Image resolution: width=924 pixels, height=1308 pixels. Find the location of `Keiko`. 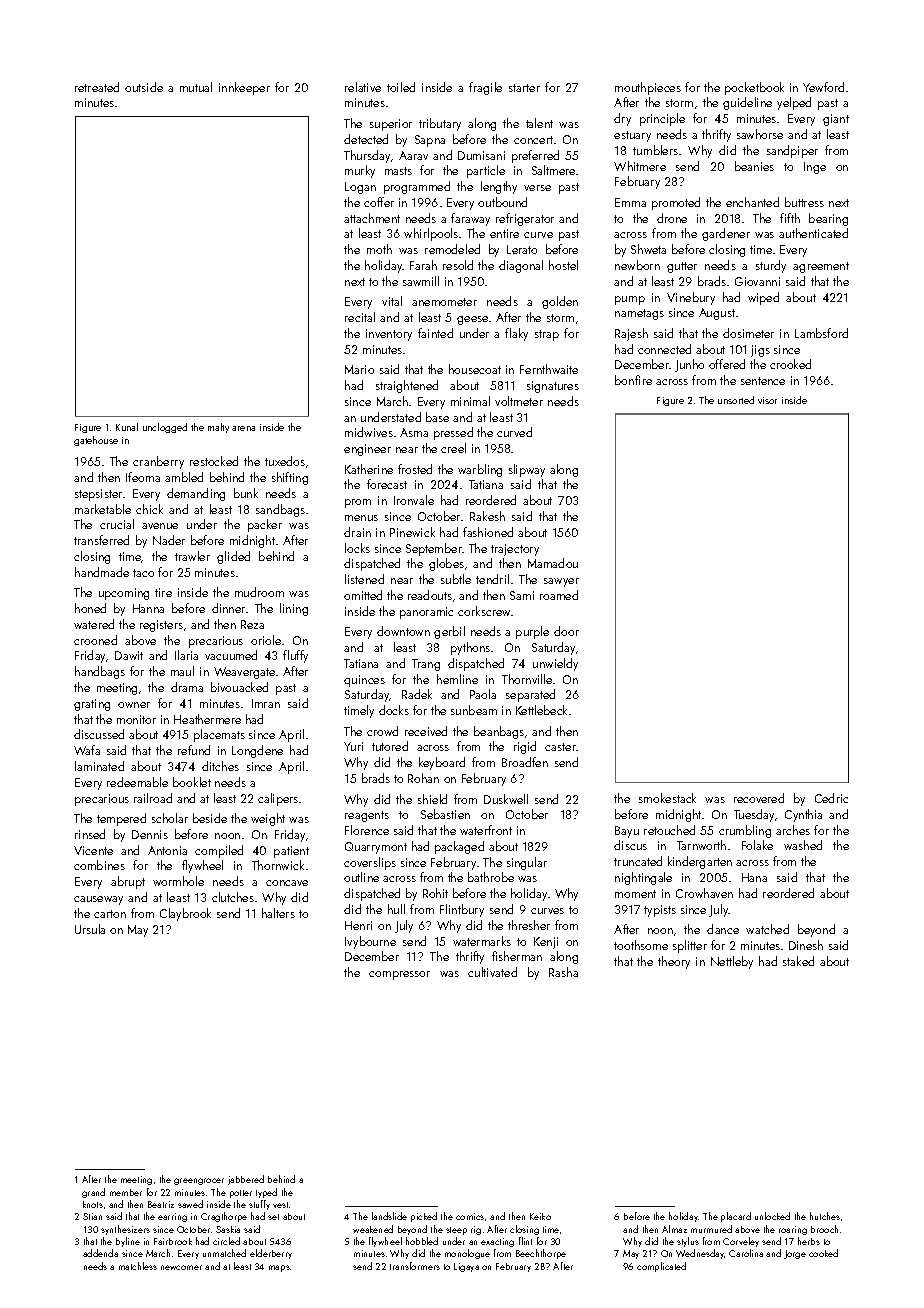

Keiko is located at coordinates (540, 1216).
